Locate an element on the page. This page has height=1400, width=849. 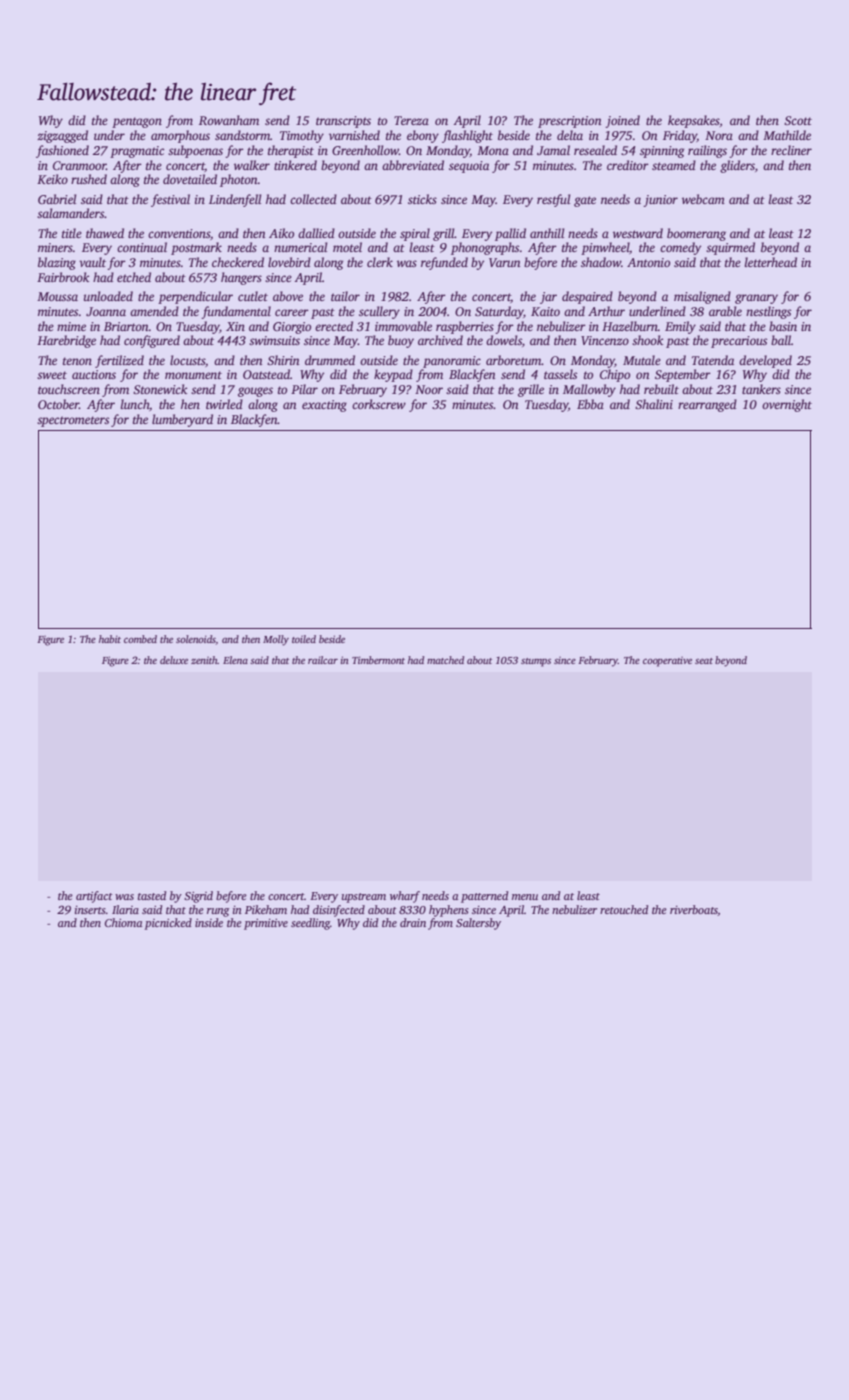
Ebba is located at coordinates (590, 404).
